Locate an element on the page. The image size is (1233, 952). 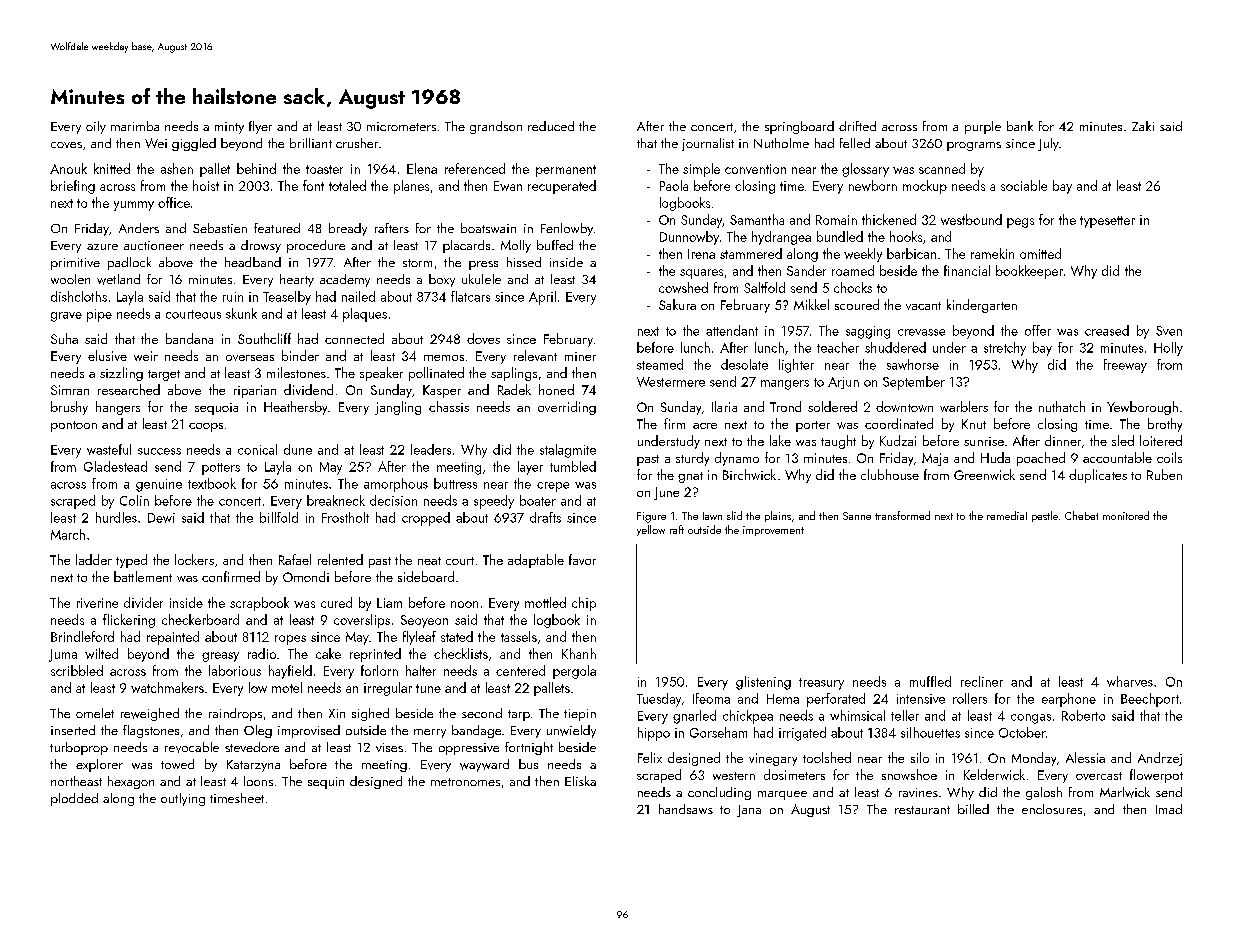
target is located at coordinates (164, 375).
